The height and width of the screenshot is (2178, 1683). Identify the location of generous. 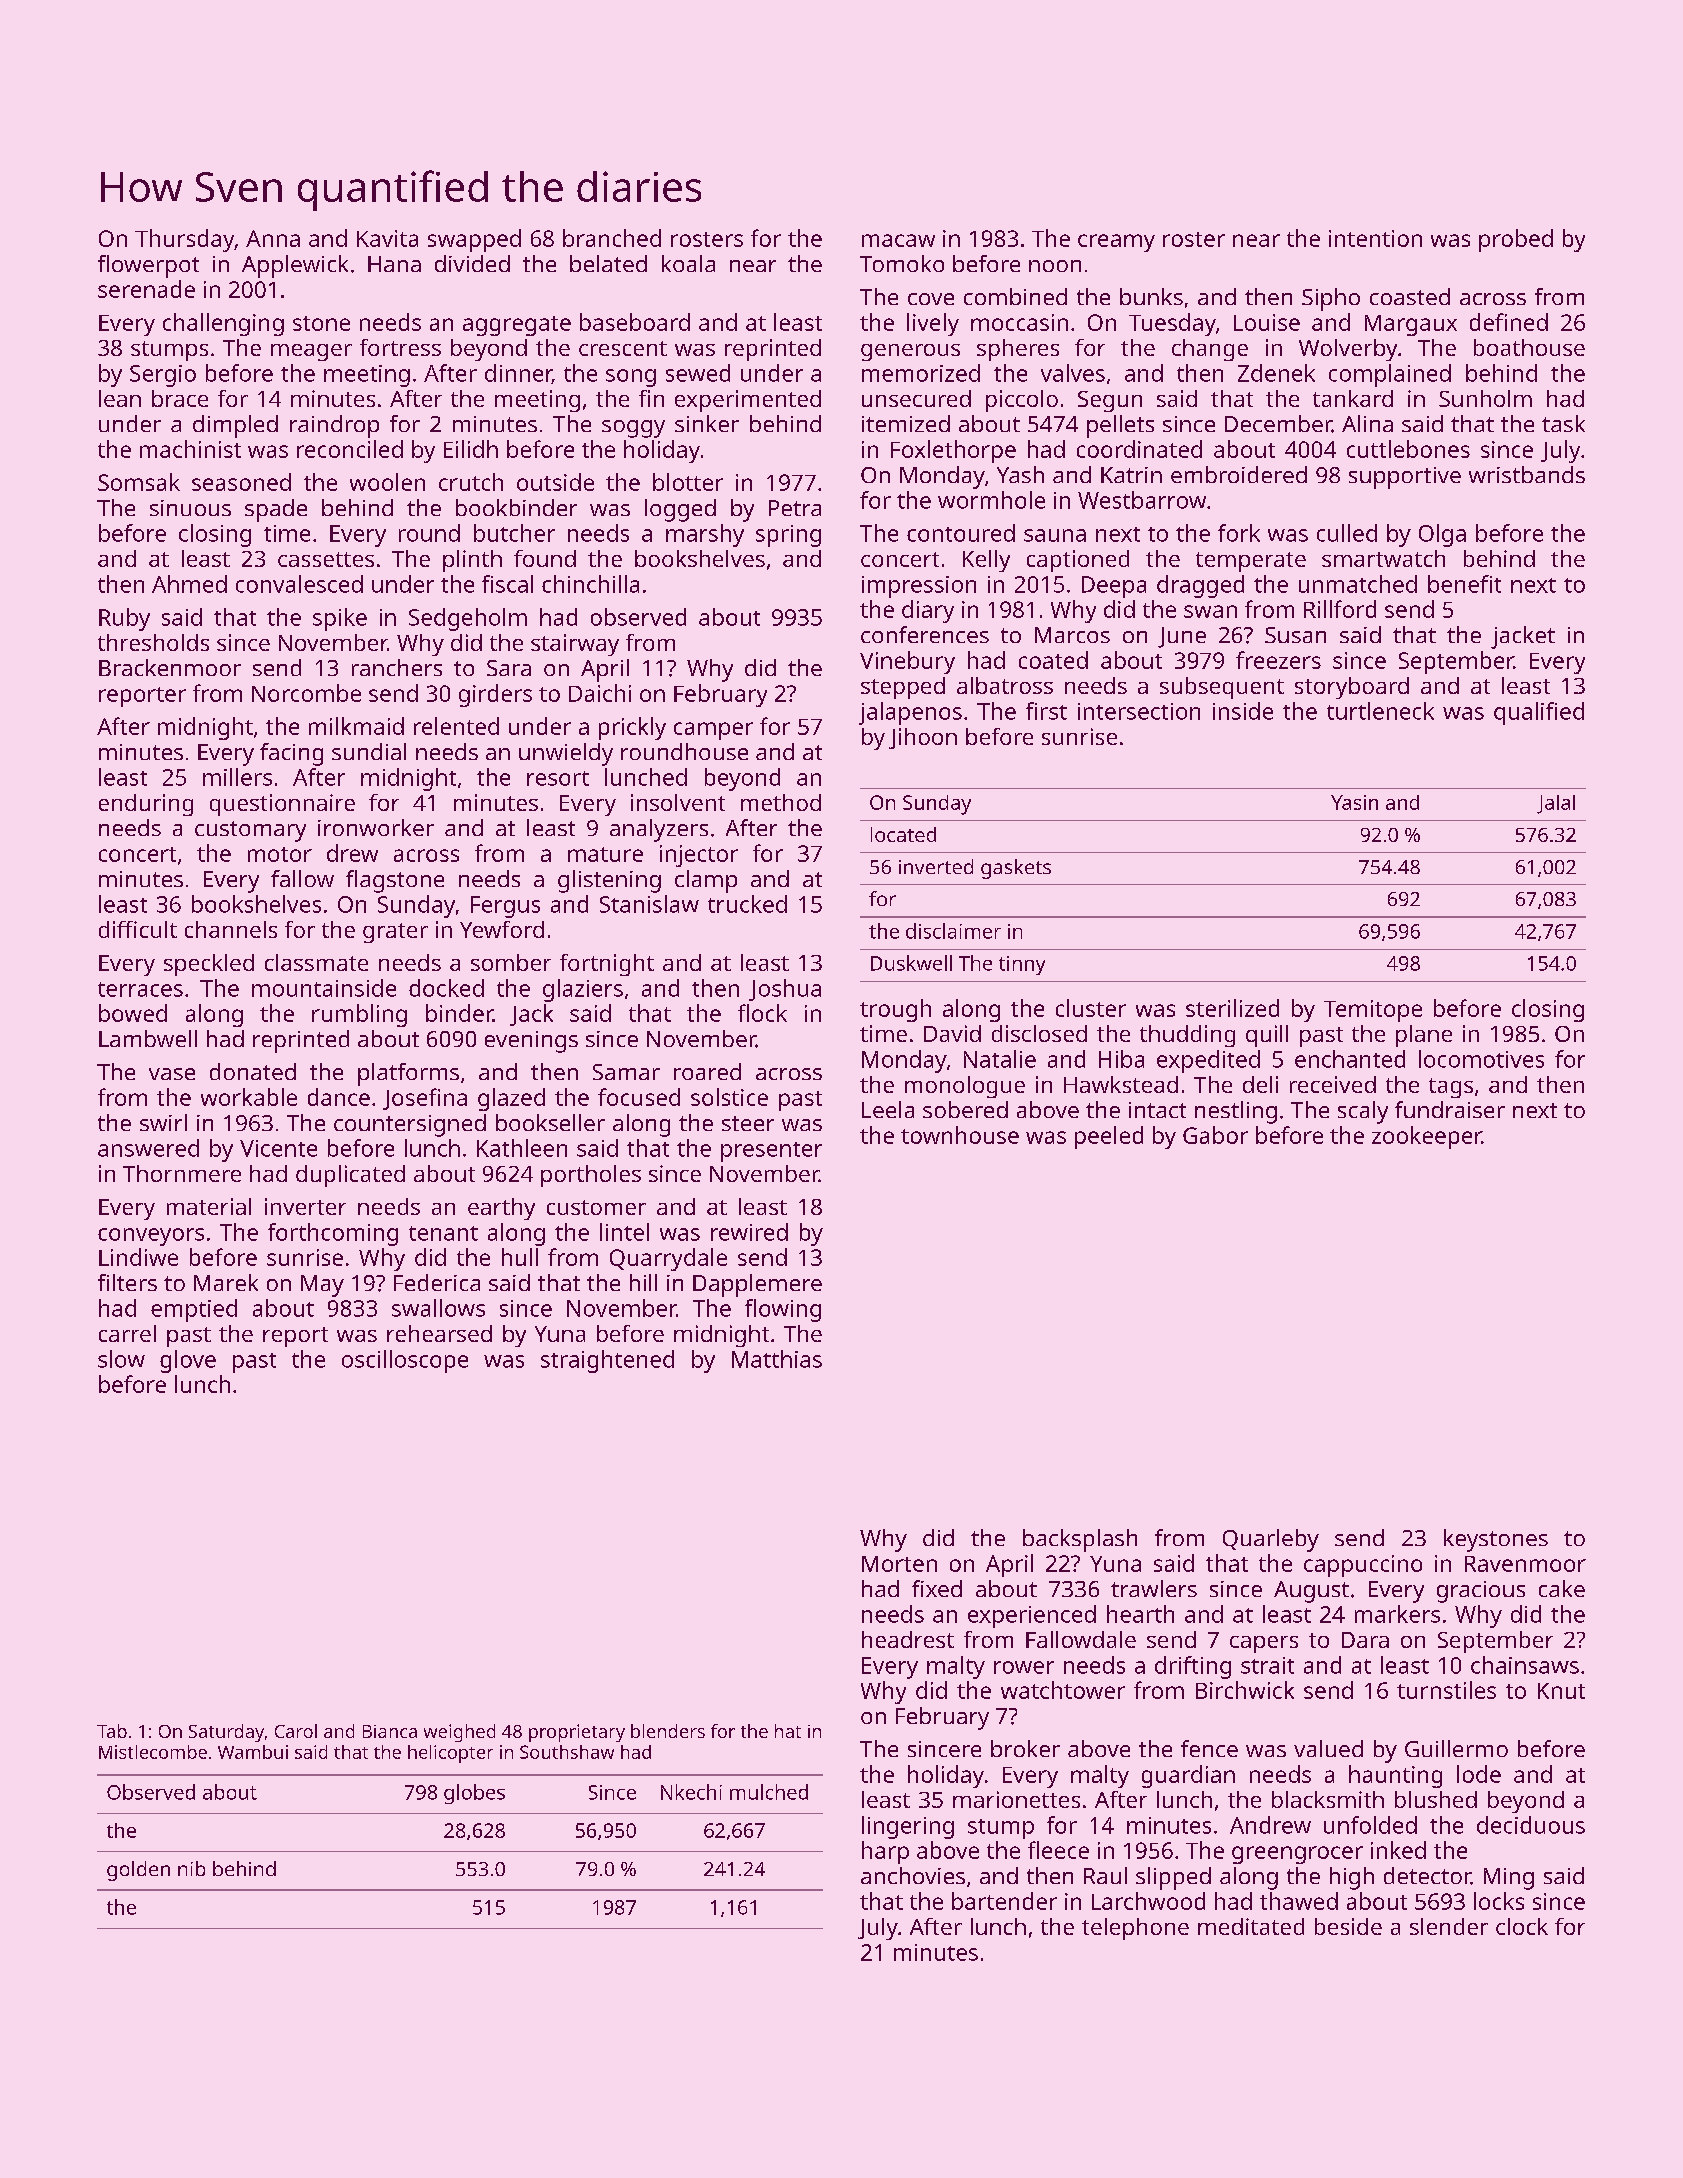
(910, 352).
